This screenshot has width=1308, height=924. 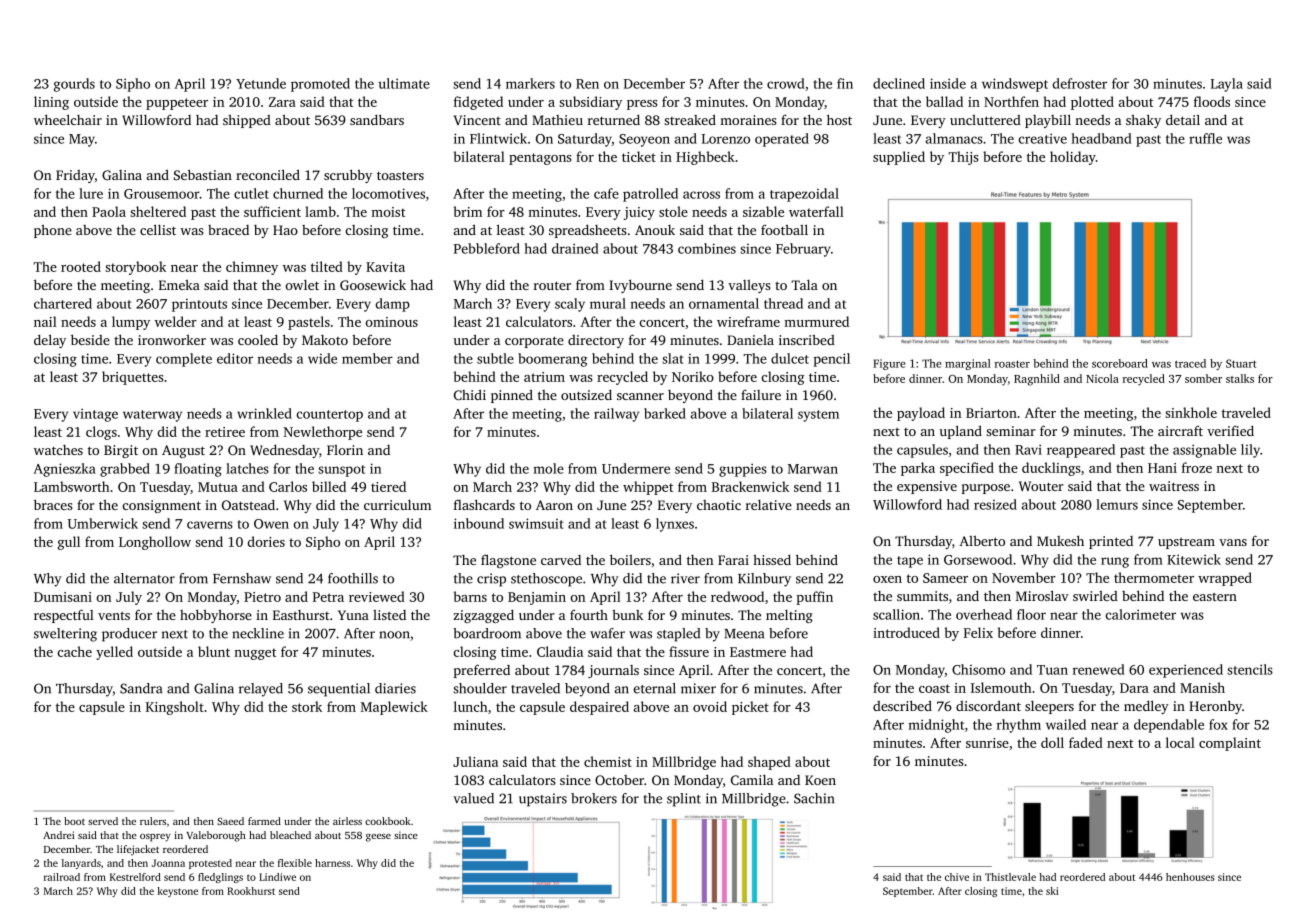 What do you see at coordinates (899, 158) in the screenshot?
I see `supplied` at bounding box center [899, 158].
